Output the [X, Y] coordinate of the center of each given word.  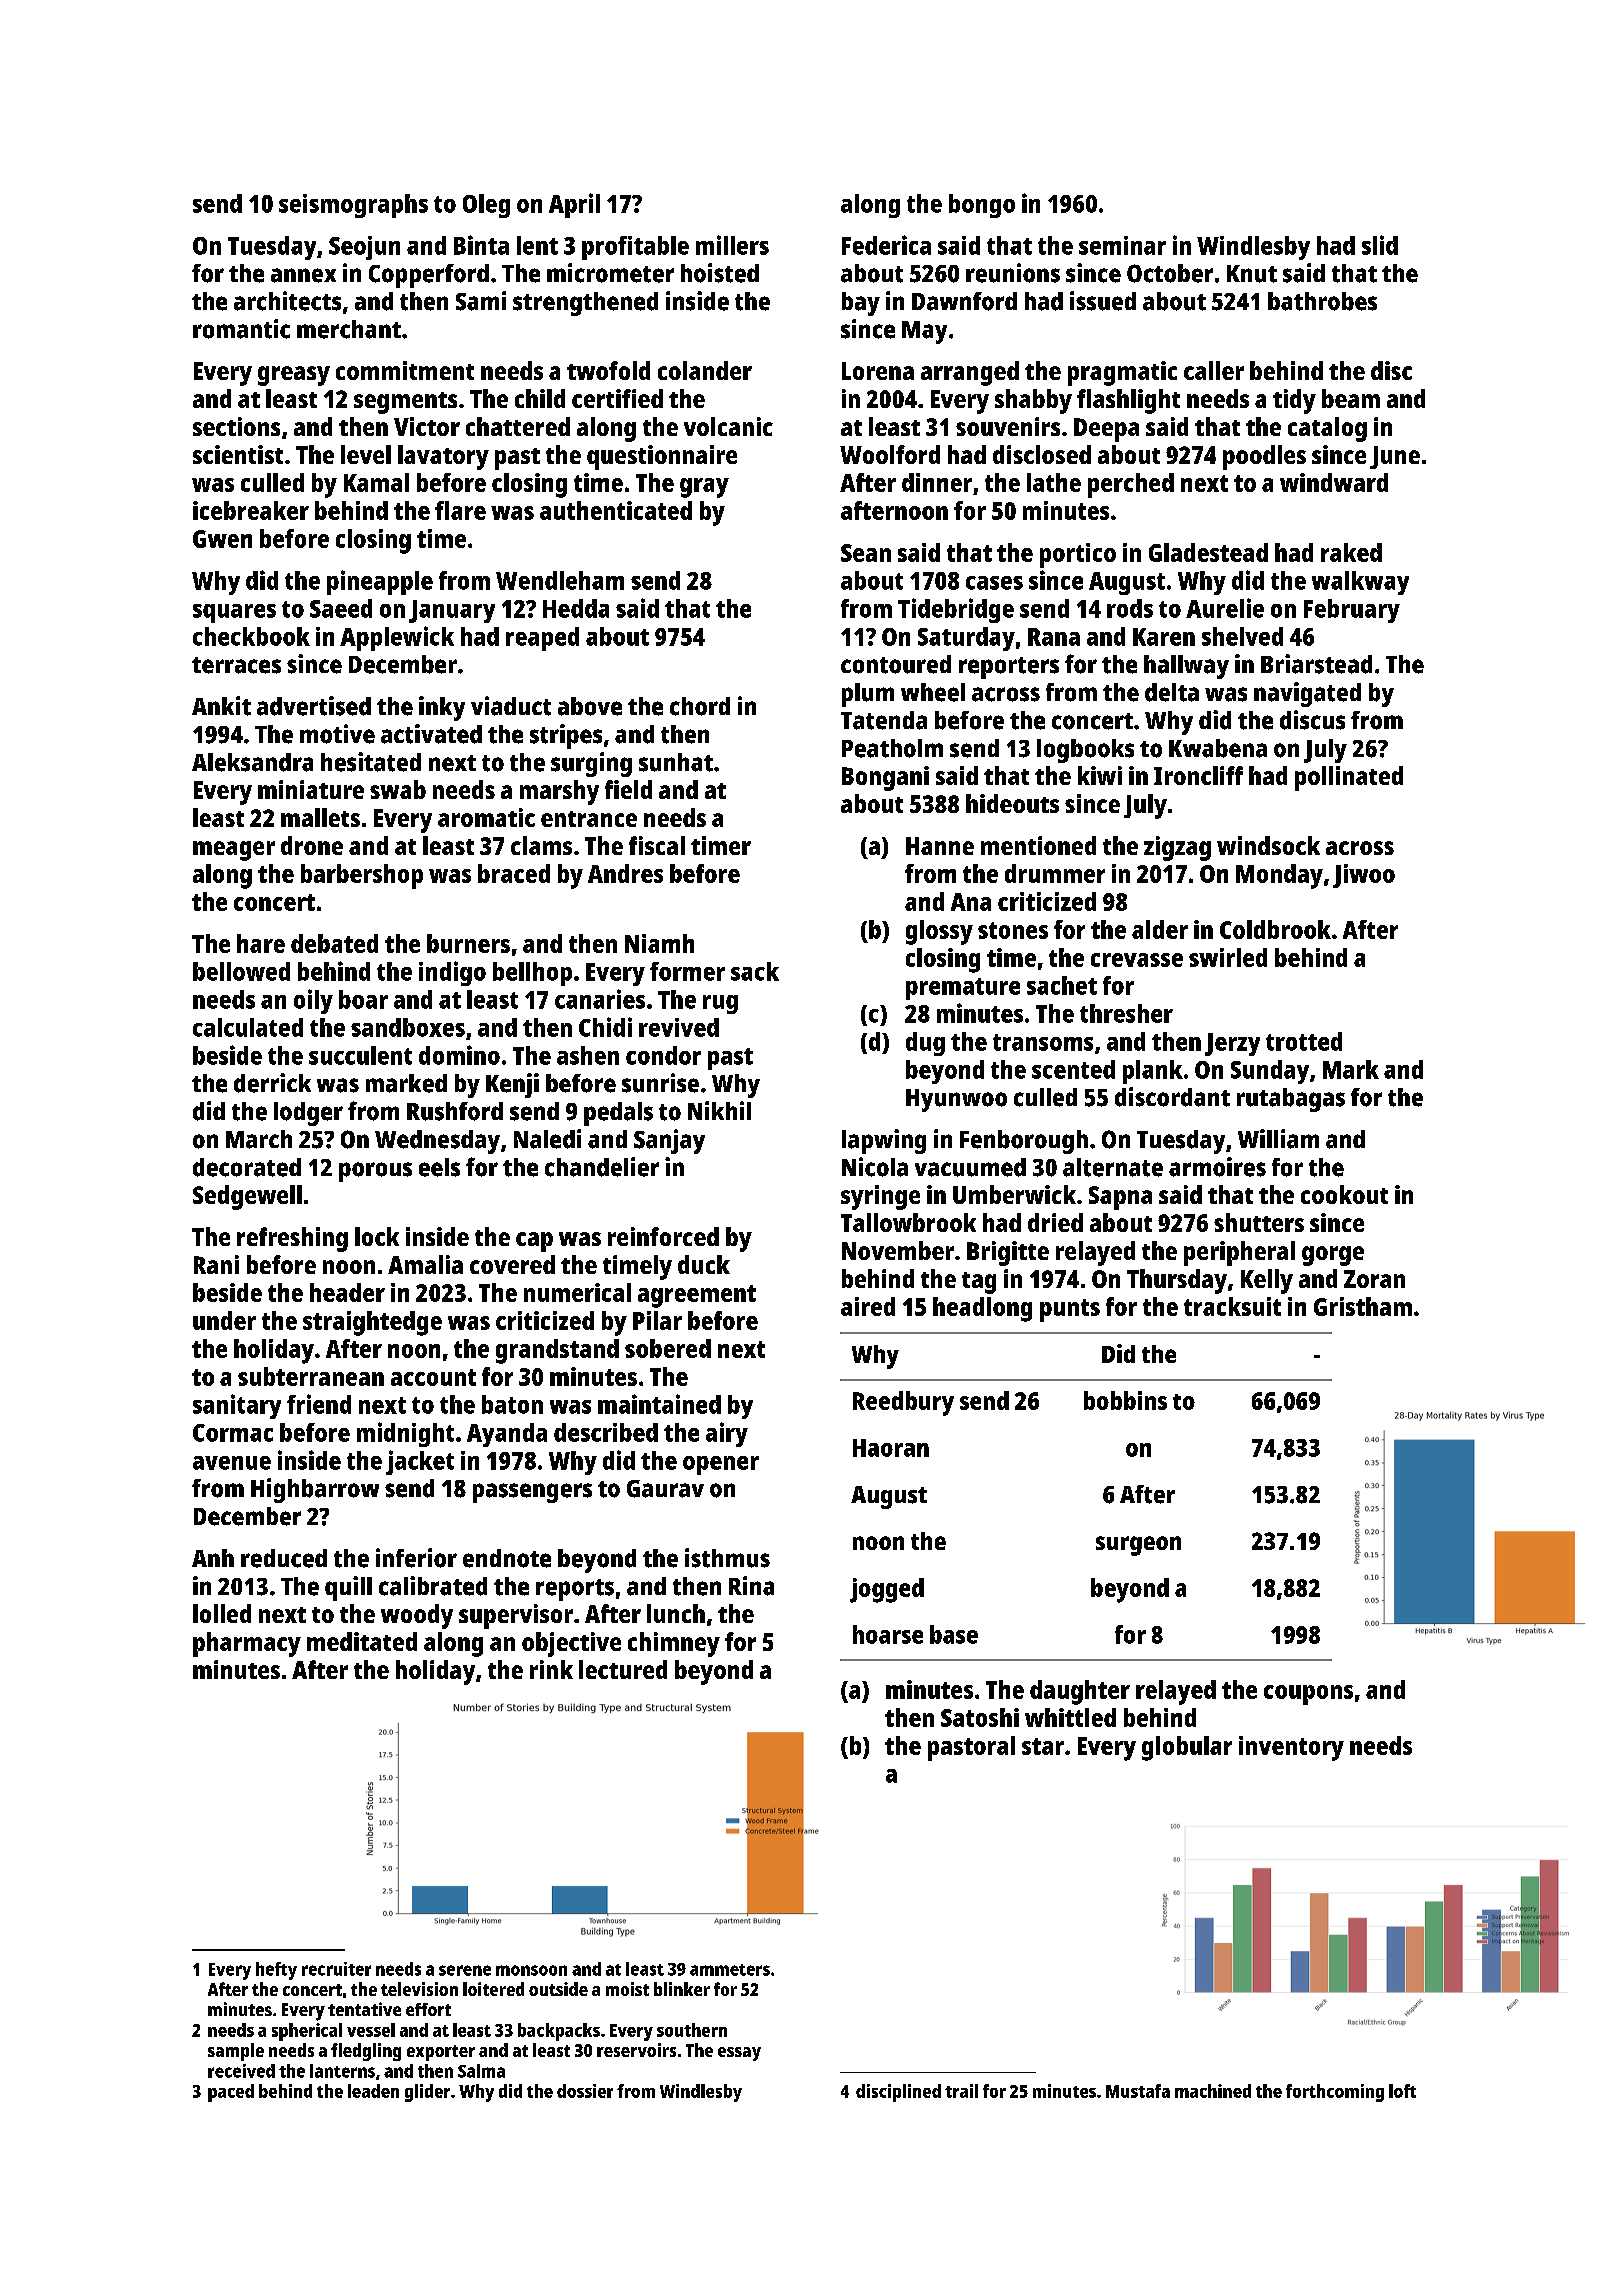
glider [427, 2093]
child [540, 398]
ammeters [730, 1970]
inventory [1291, 1748]
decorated [247, 1167]
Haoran [891, 1448]
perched [1131, 485]
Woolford [890, 454]
